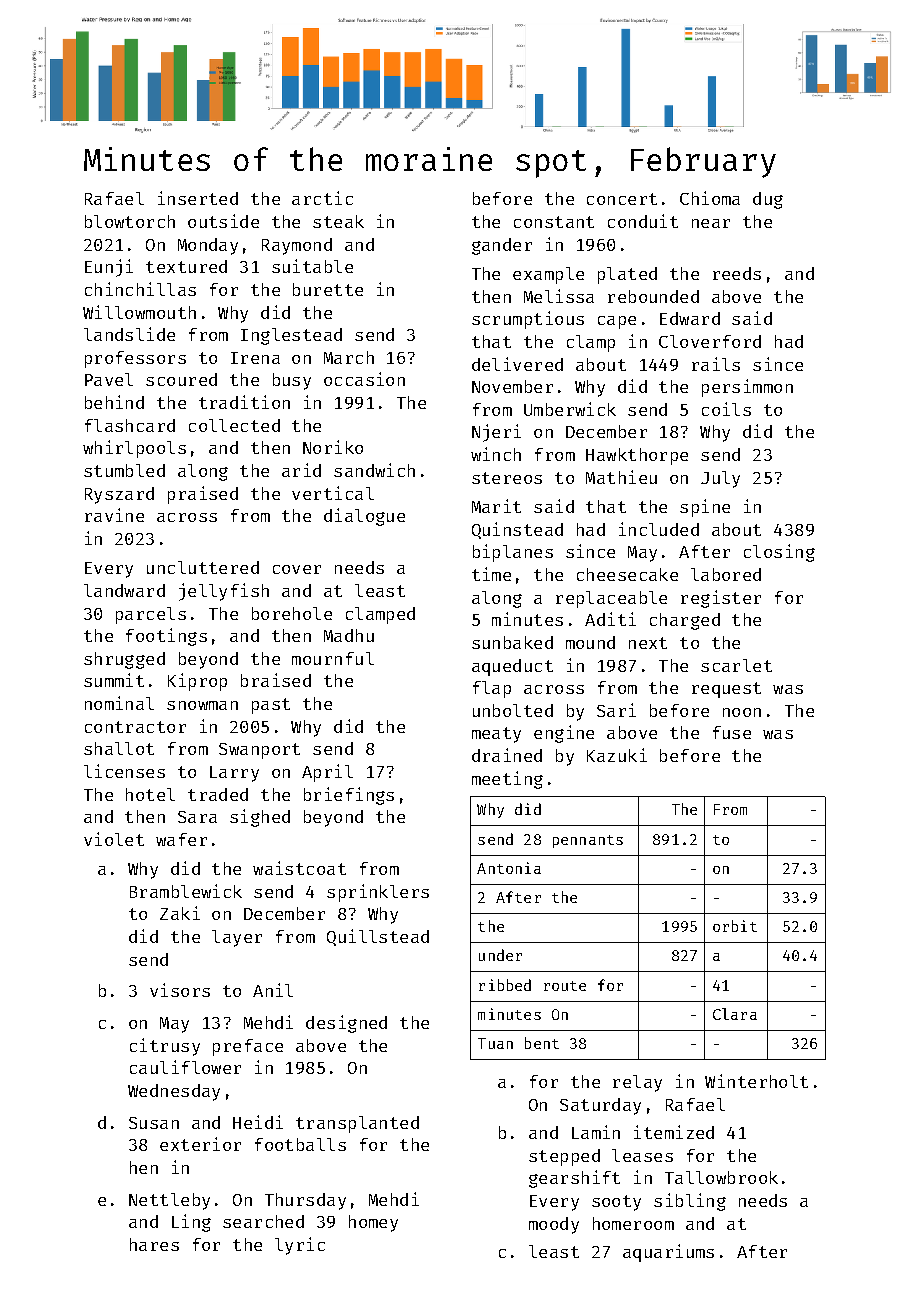 This screenshot has height=1316, width=908. Describe the element at coordinates (140, 289) in the screenshot. I see `chinchillas` at that location.
